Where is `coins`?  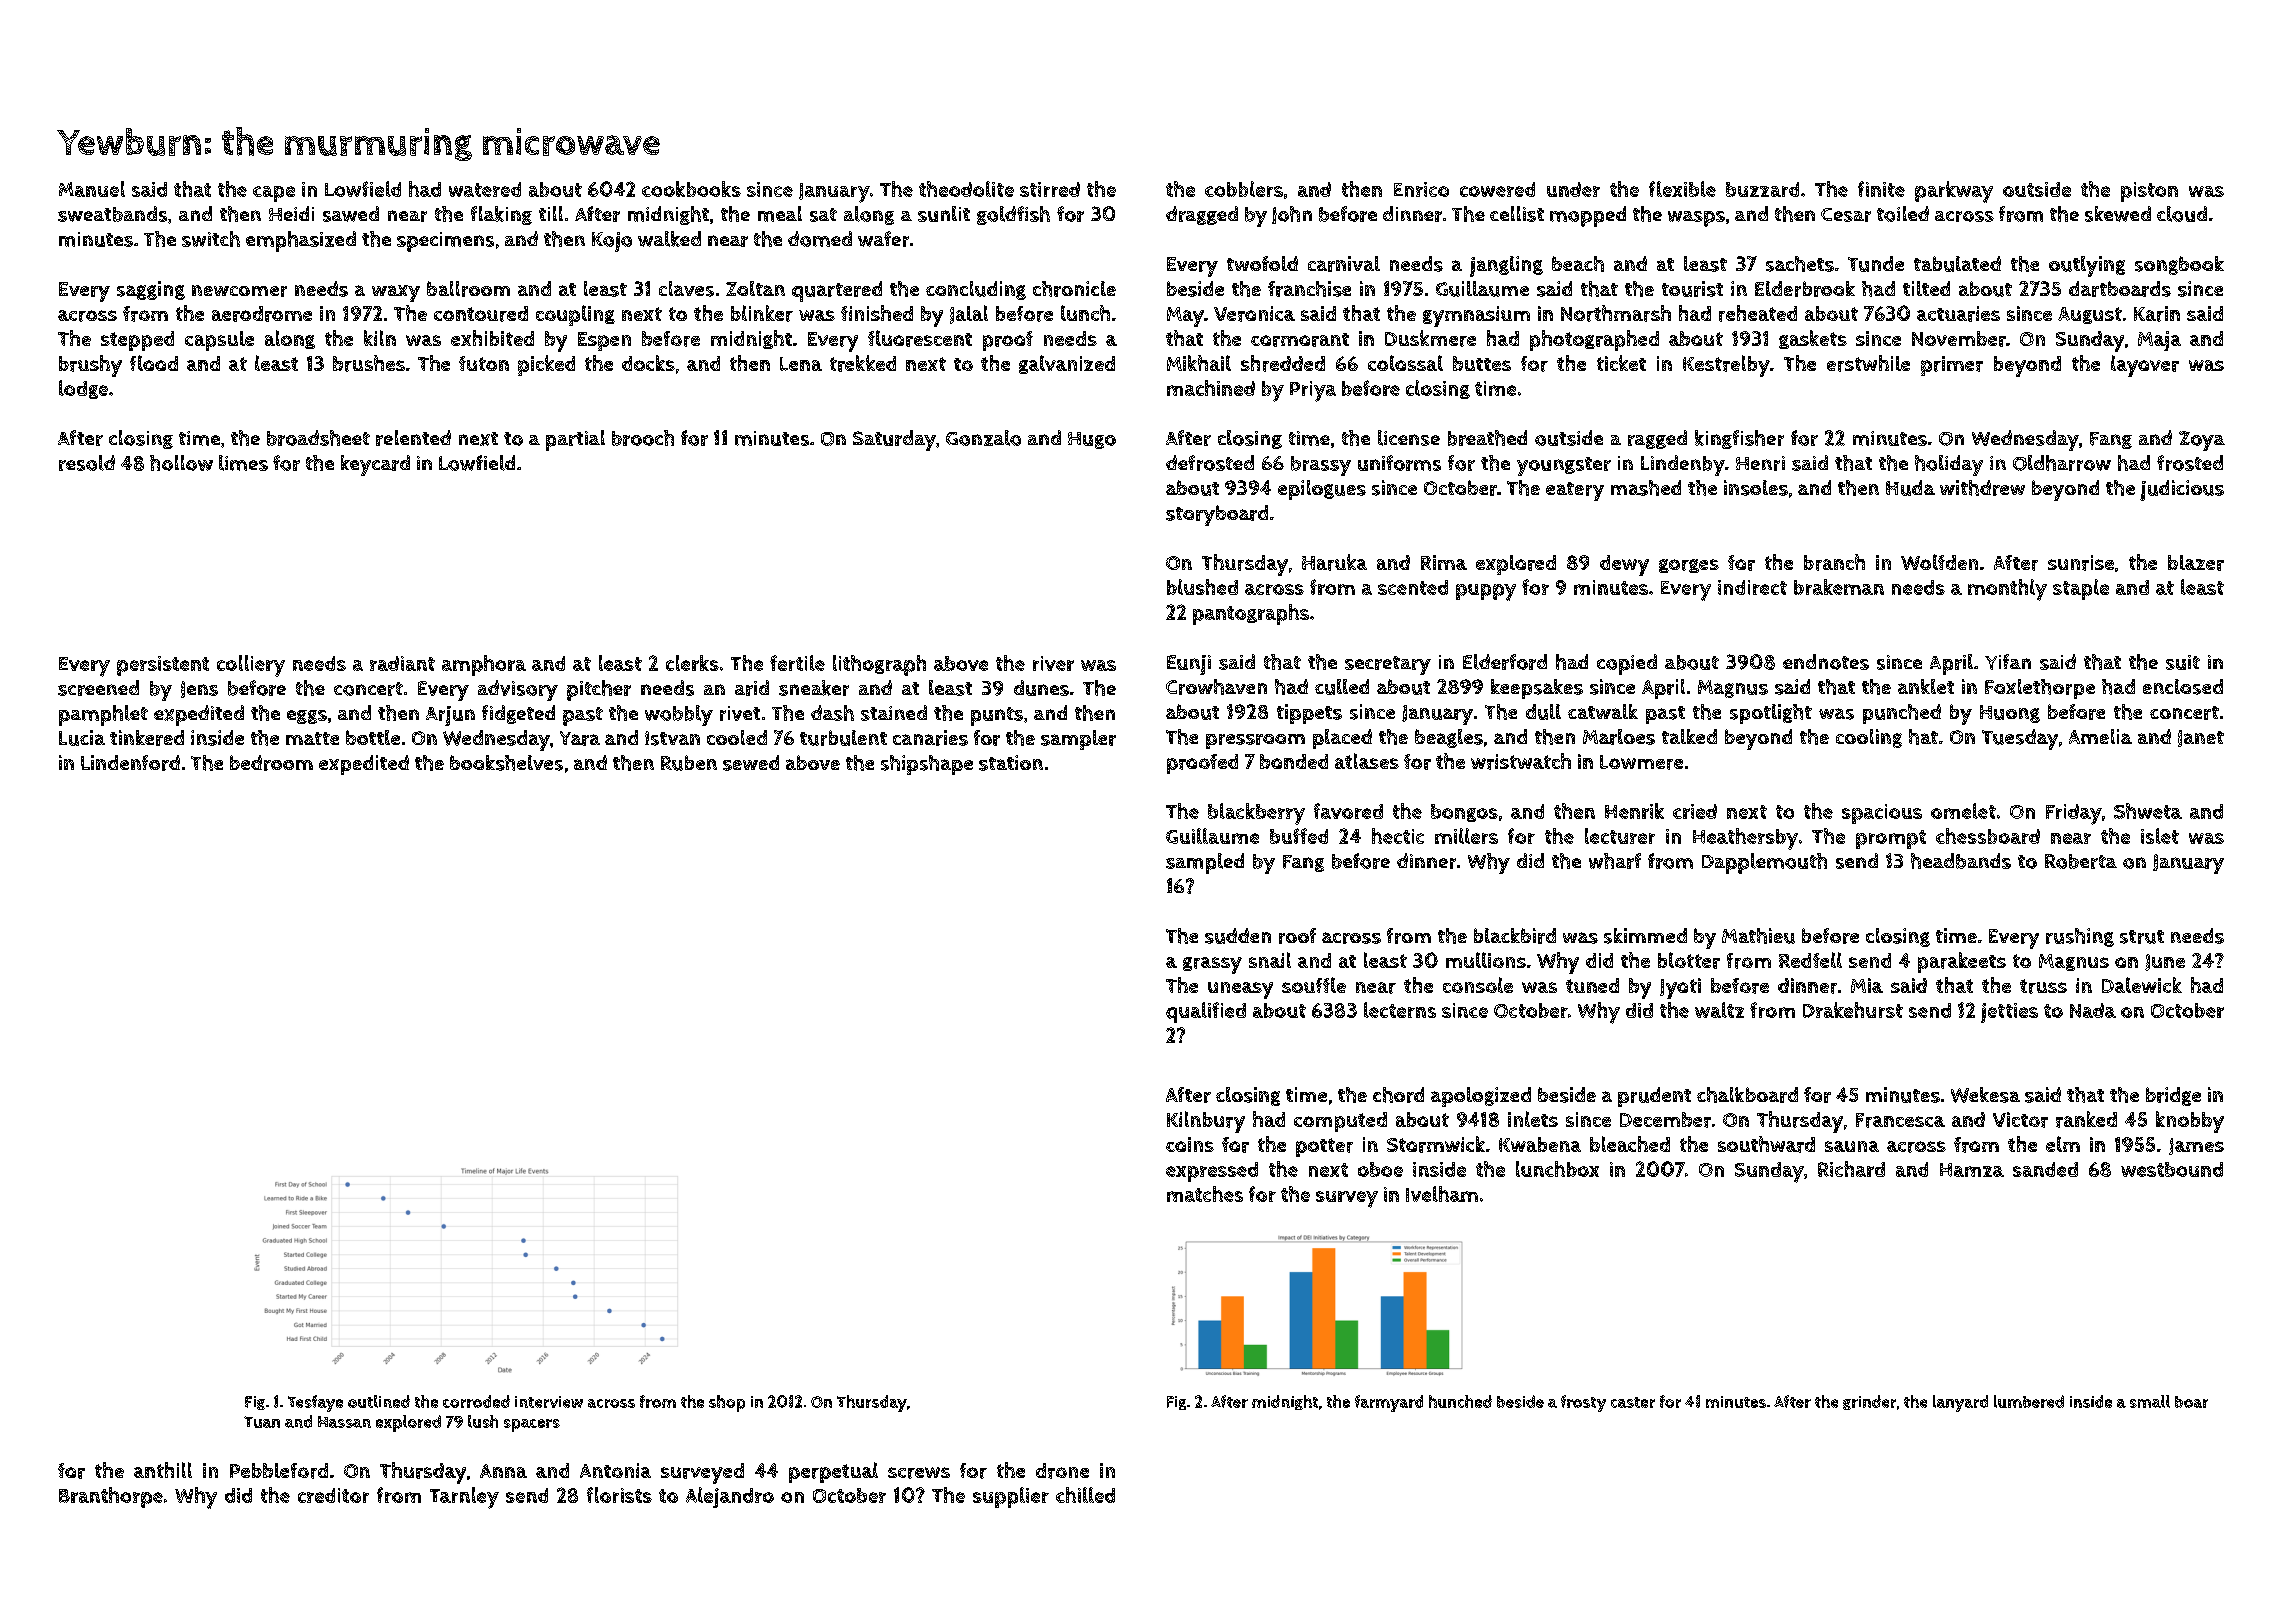
coins is located at coordinates (1190, 1144).
